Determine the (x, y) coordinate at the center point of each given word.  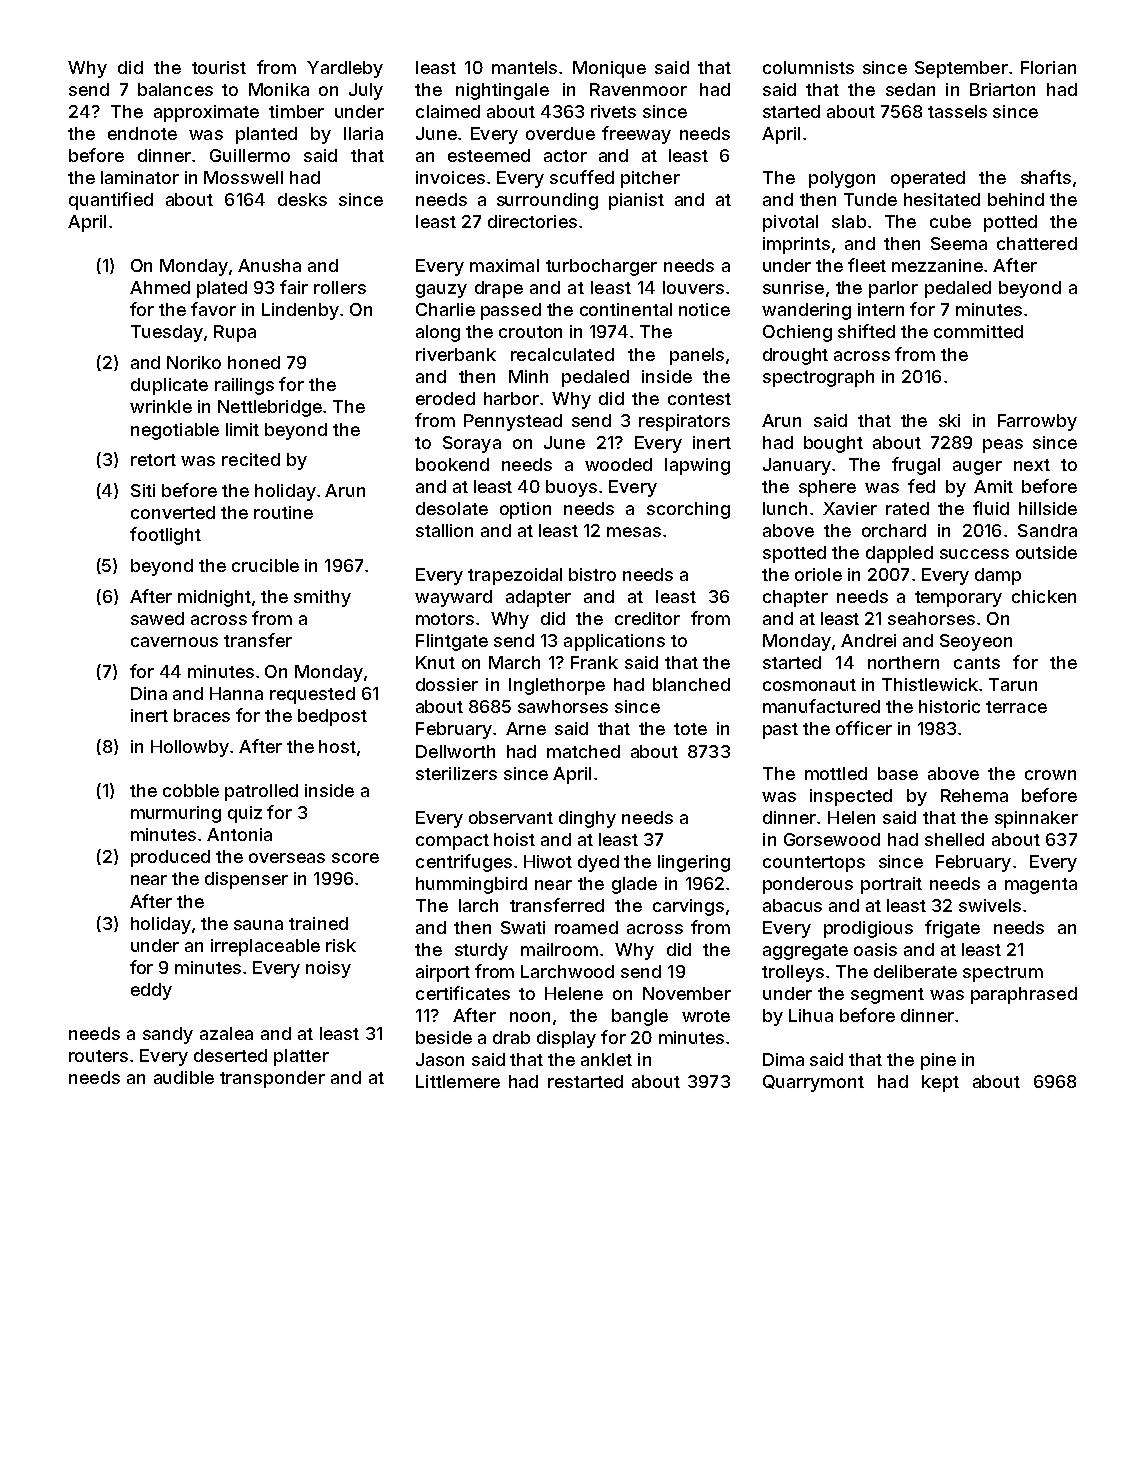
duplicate (169, 386)
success (974, 554)
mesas (634, 532)
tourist (219, 67)
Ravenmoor (638, 89)
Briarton (1002, 89)
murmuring (176, 814)
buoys (571, 488)
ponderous (808, 885)
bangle (640, 1017)
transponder (272, 1079)
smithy (322, 598)
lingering (694, 863)
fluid (991, 508)
